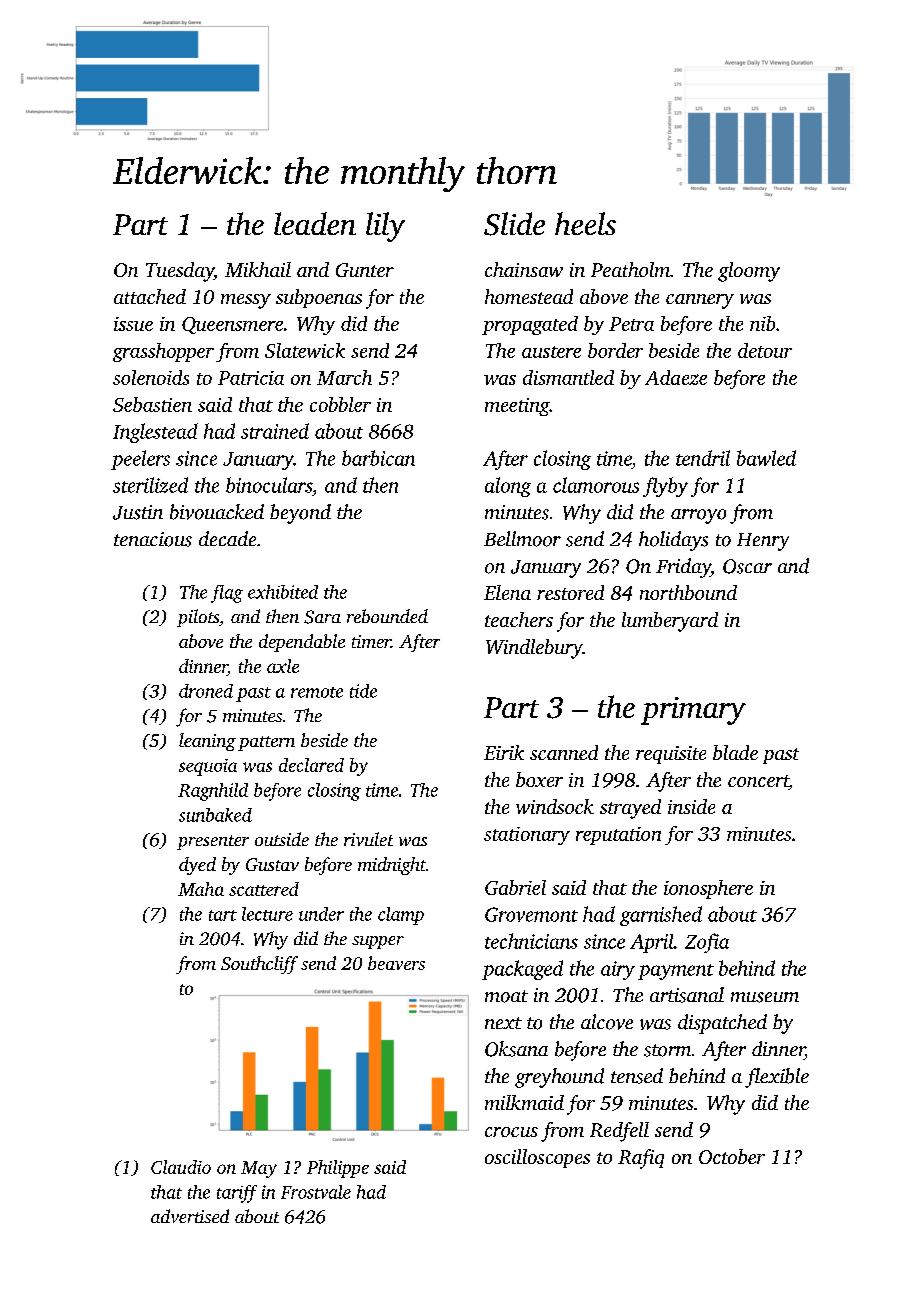 The width and height of the screenshot is (924, 1314). Describe the element at coordinates (385, 227) in the screenshot. I see `lily` at that location.
